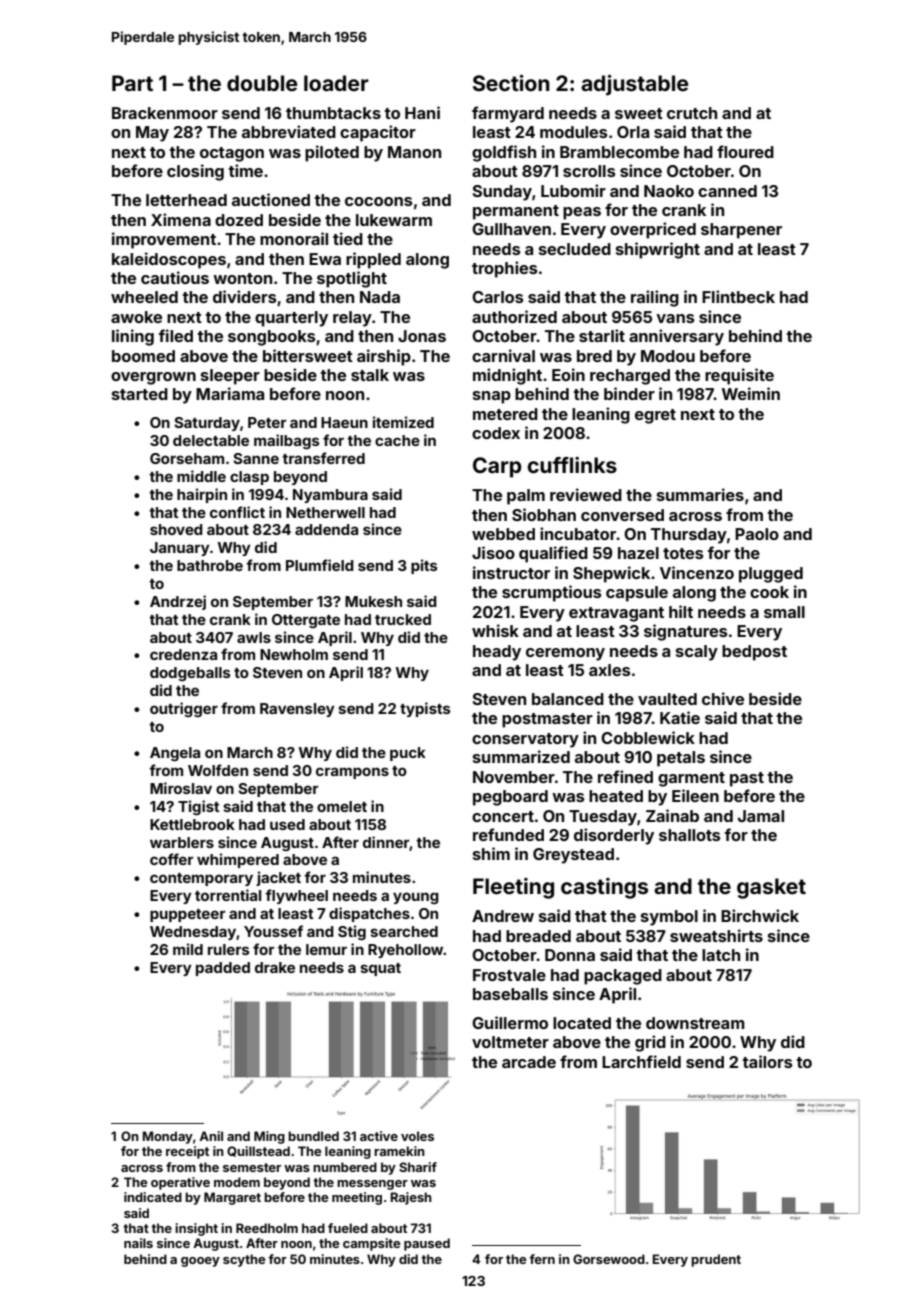 The width and height of the image is (924, 1308). I want to click on Section, so click(511, 83).
